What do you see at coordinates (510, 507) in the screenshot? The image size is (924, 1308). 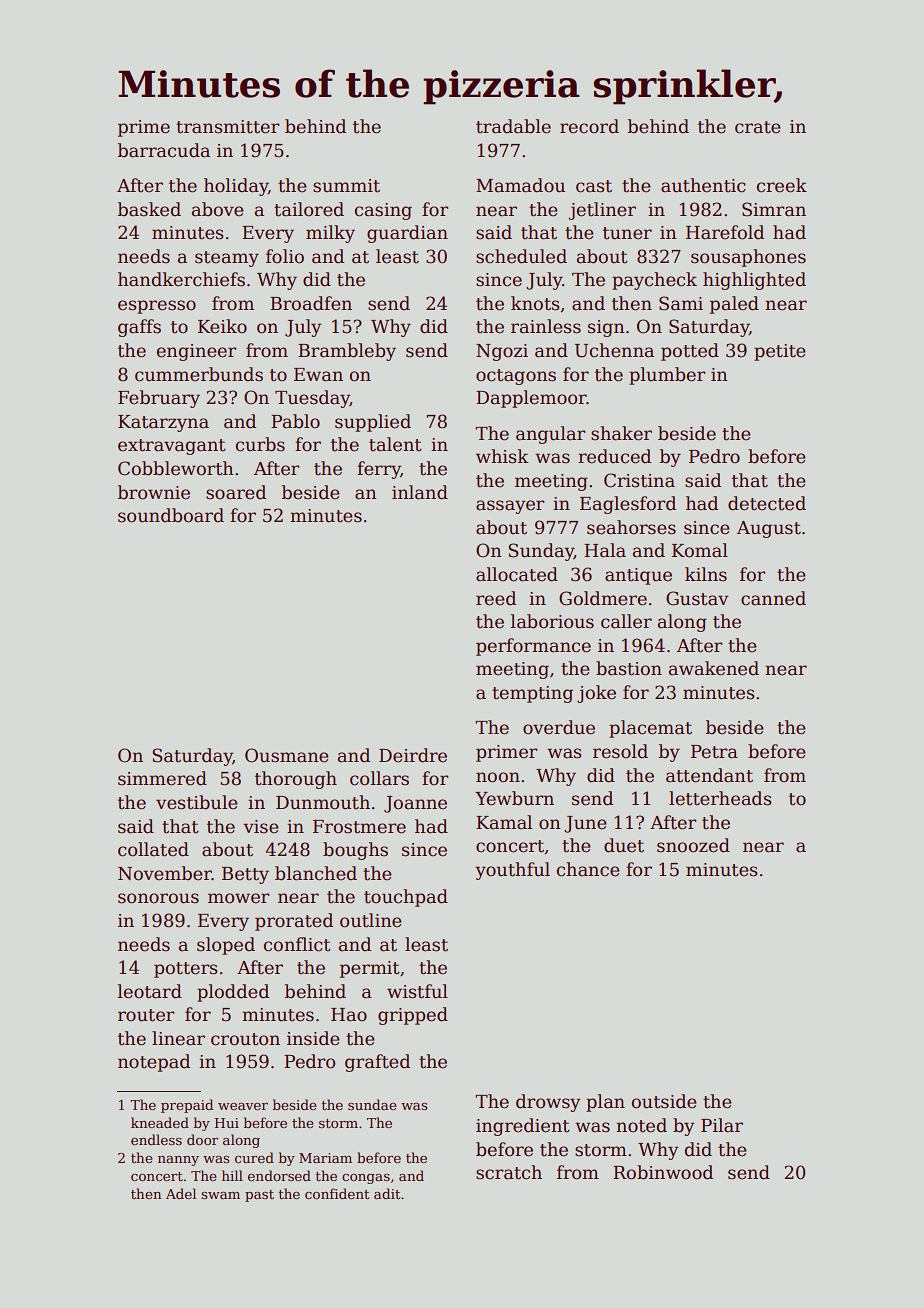 I see `assayer` at bounding box center [510, 507].
